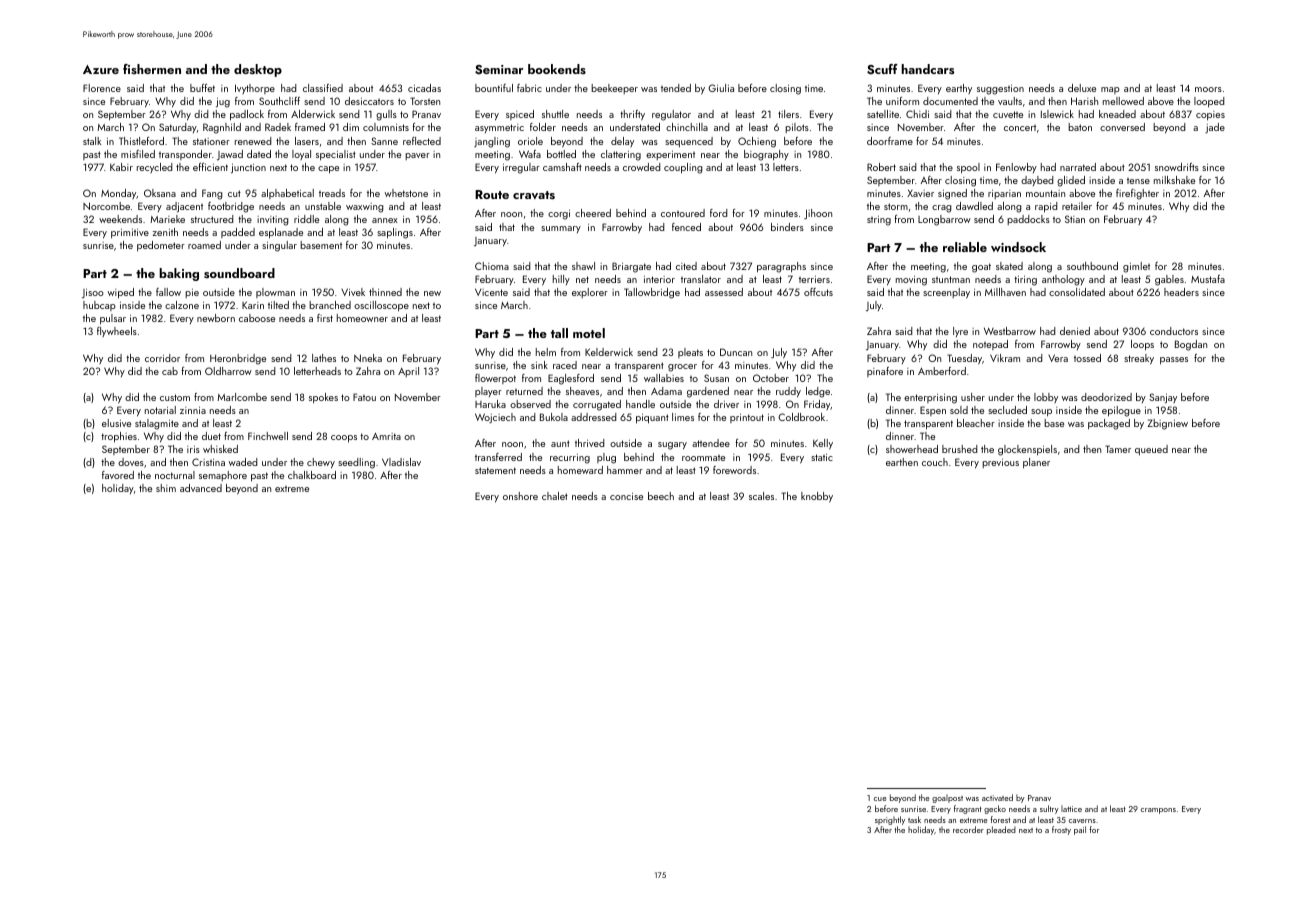 This screenshot has width=1308, height=924. I want to click on gables, so click(1169, 280).
